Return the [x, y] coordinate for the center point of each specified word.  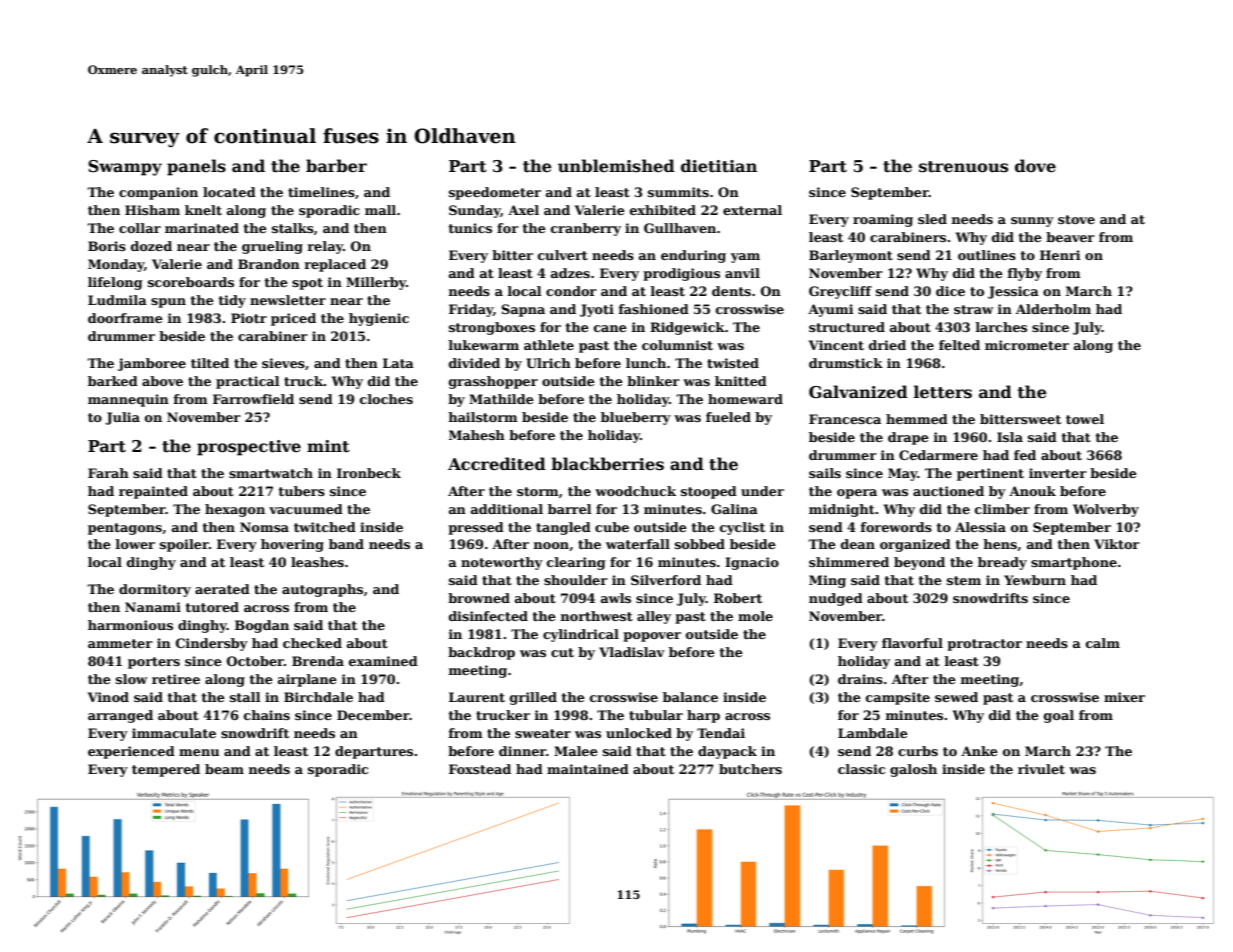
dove [1035, 166]
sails [825, 473]
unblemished [616, 166]
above [162, 381]
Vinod [108, 697]
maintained [588, 769]
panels [196, 167]
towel [1085, 419]
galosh [913, 770]
